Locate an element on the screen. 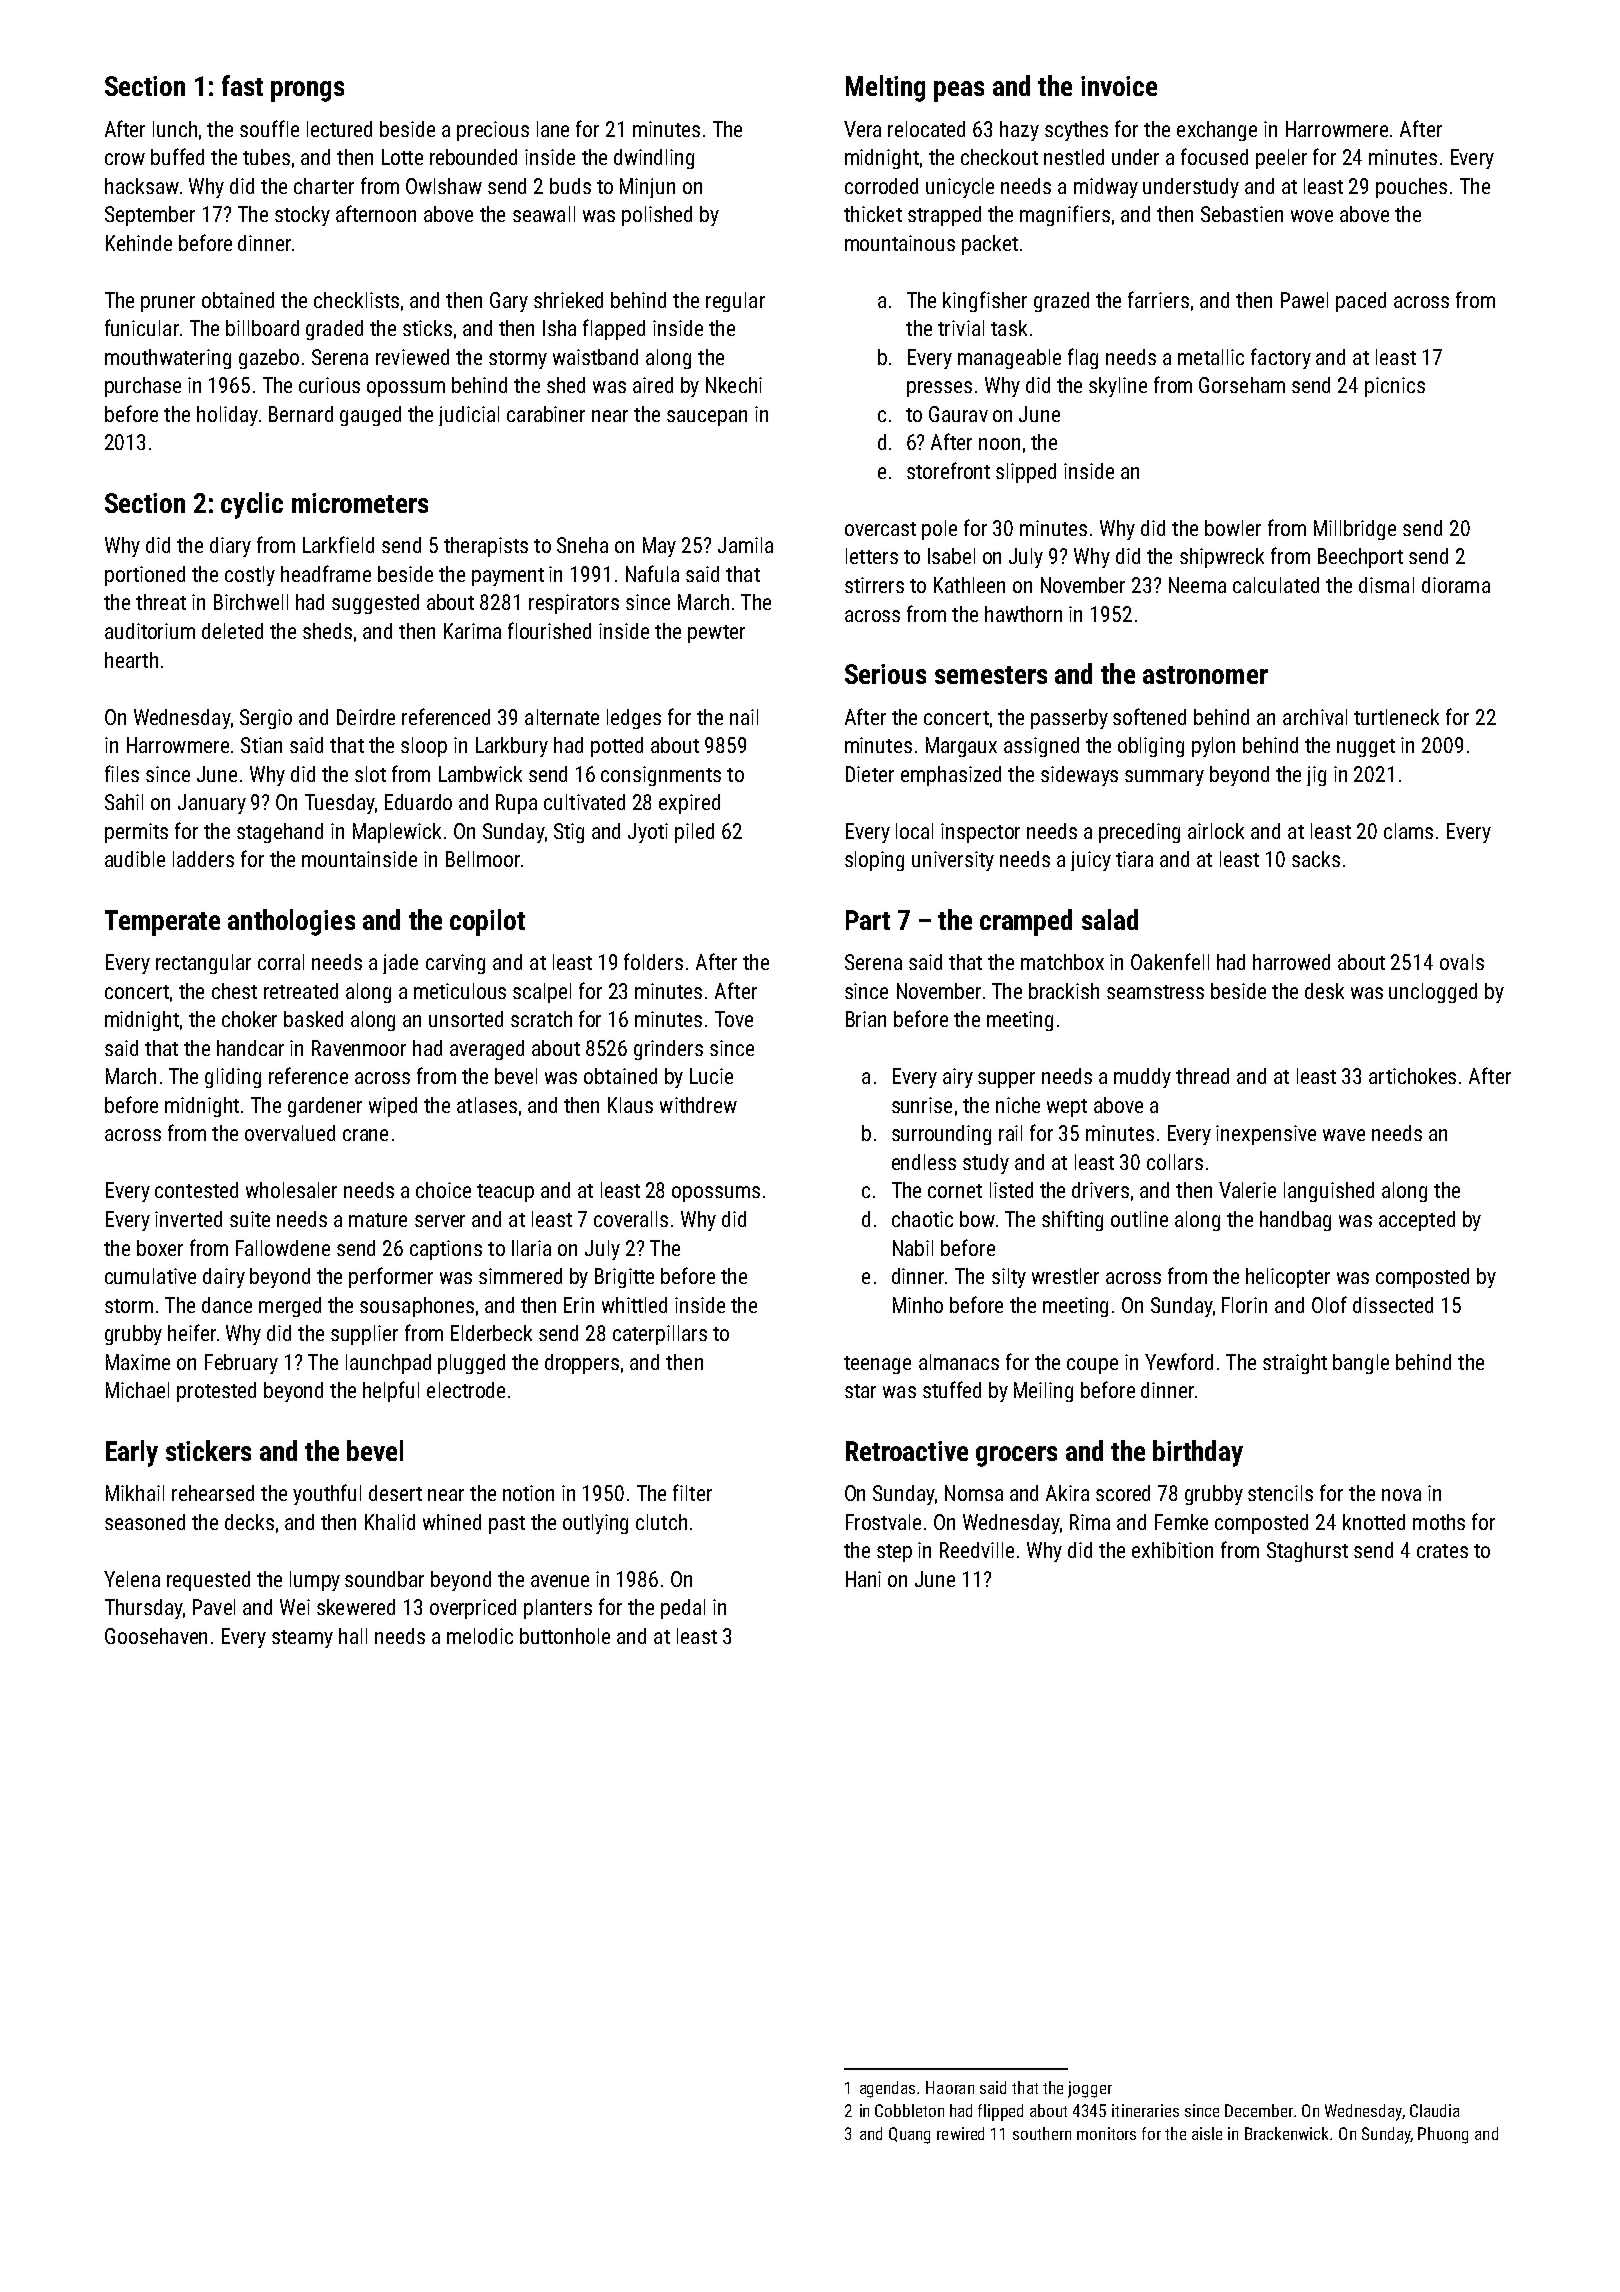 The image size is (1620, 2292). Maplewick is located at coordinates (397, 833).
